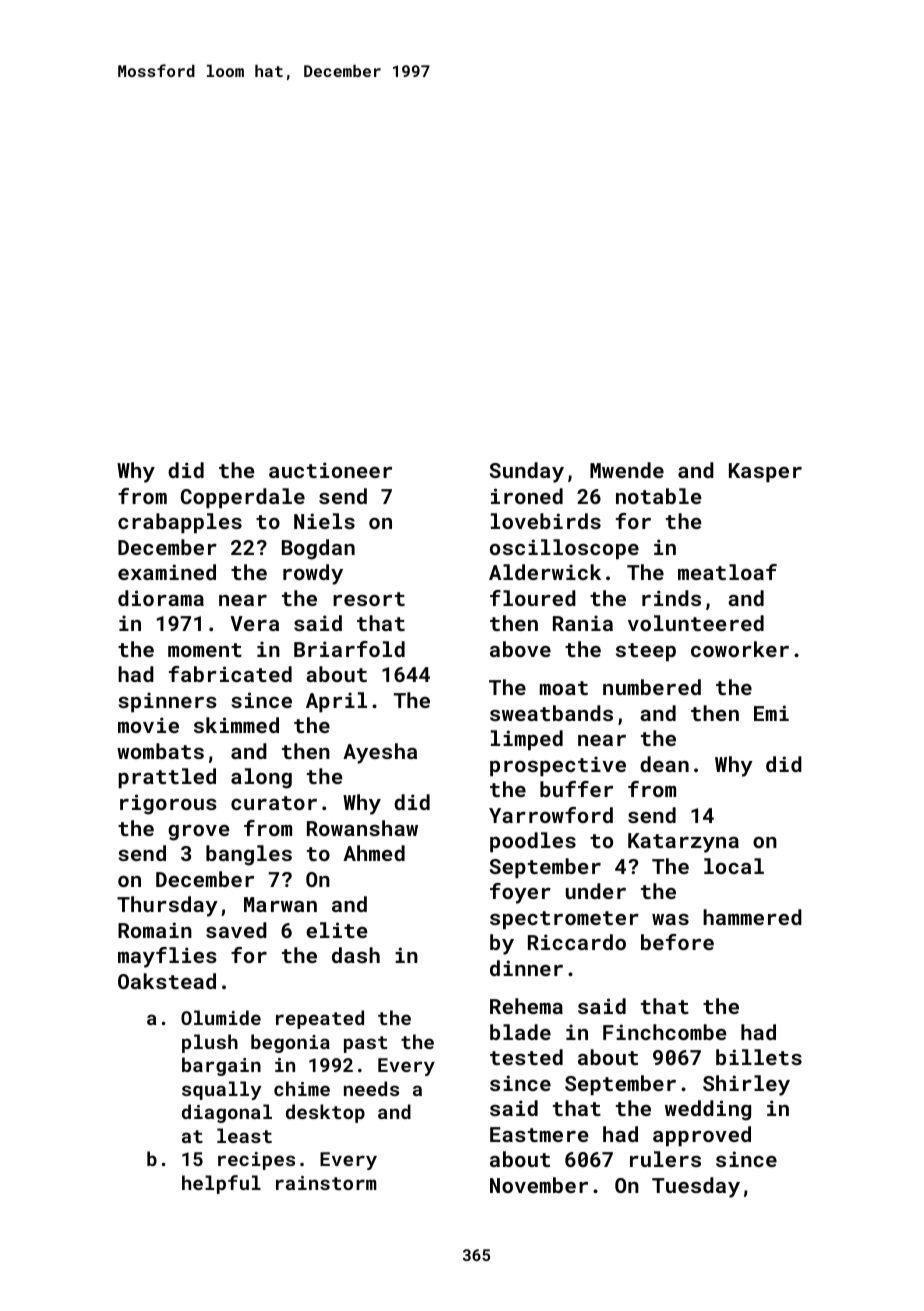 This page has height=1311, width=924. I want to click on Copperdale, so click(243, 498).
